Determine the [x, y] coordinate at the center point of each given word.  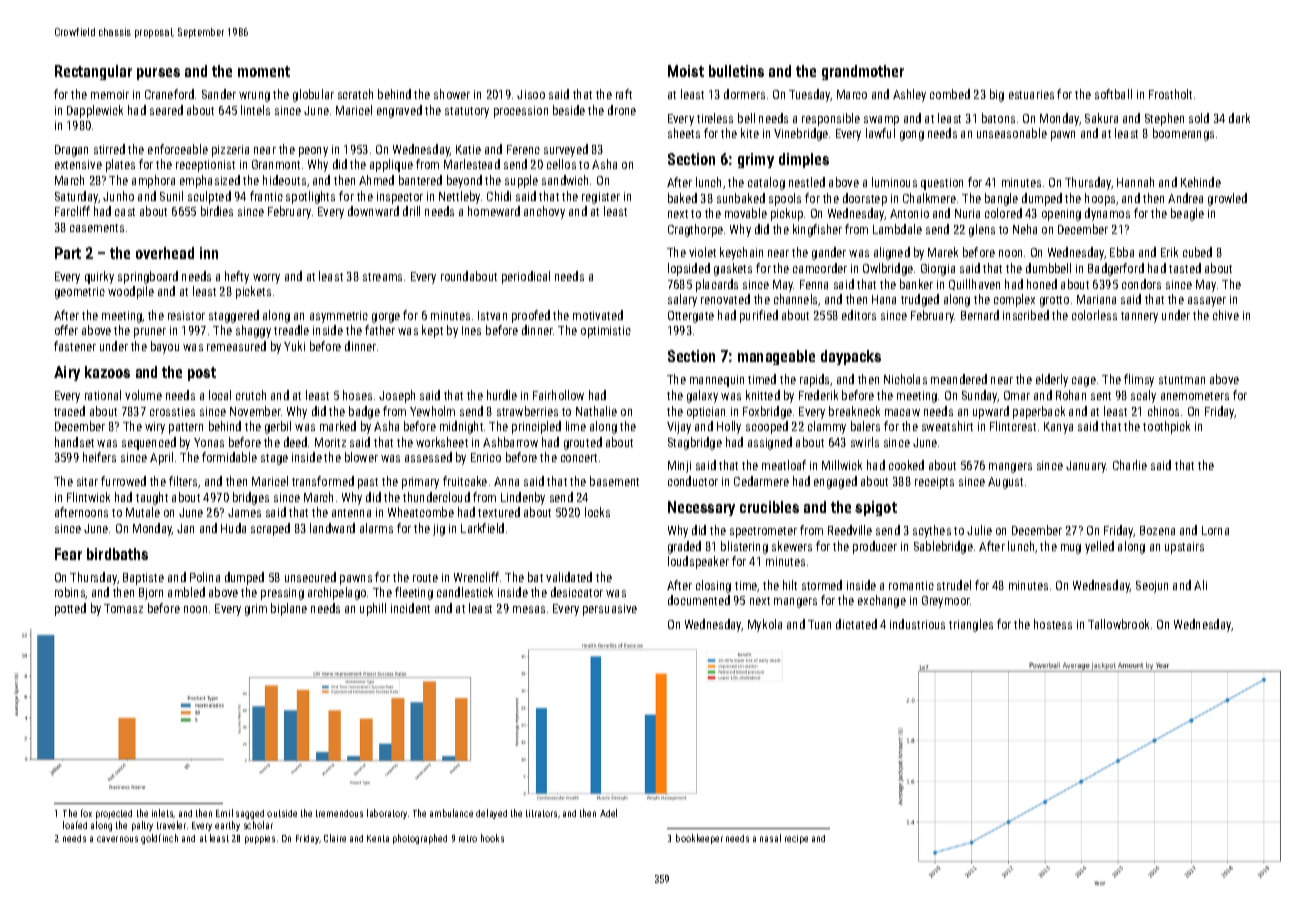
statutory [467, 112]
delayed [491, 814]
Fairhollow [558, 395]
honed [1042, 284]
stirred [109, 149]
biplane [289, 609]
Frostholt [1170, 94]
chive [1226, 315]
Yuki [294, 346]
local [220, 395]
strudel [954, 585]
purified [759, 316]
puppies [260, 839]
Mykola [765, 625]
